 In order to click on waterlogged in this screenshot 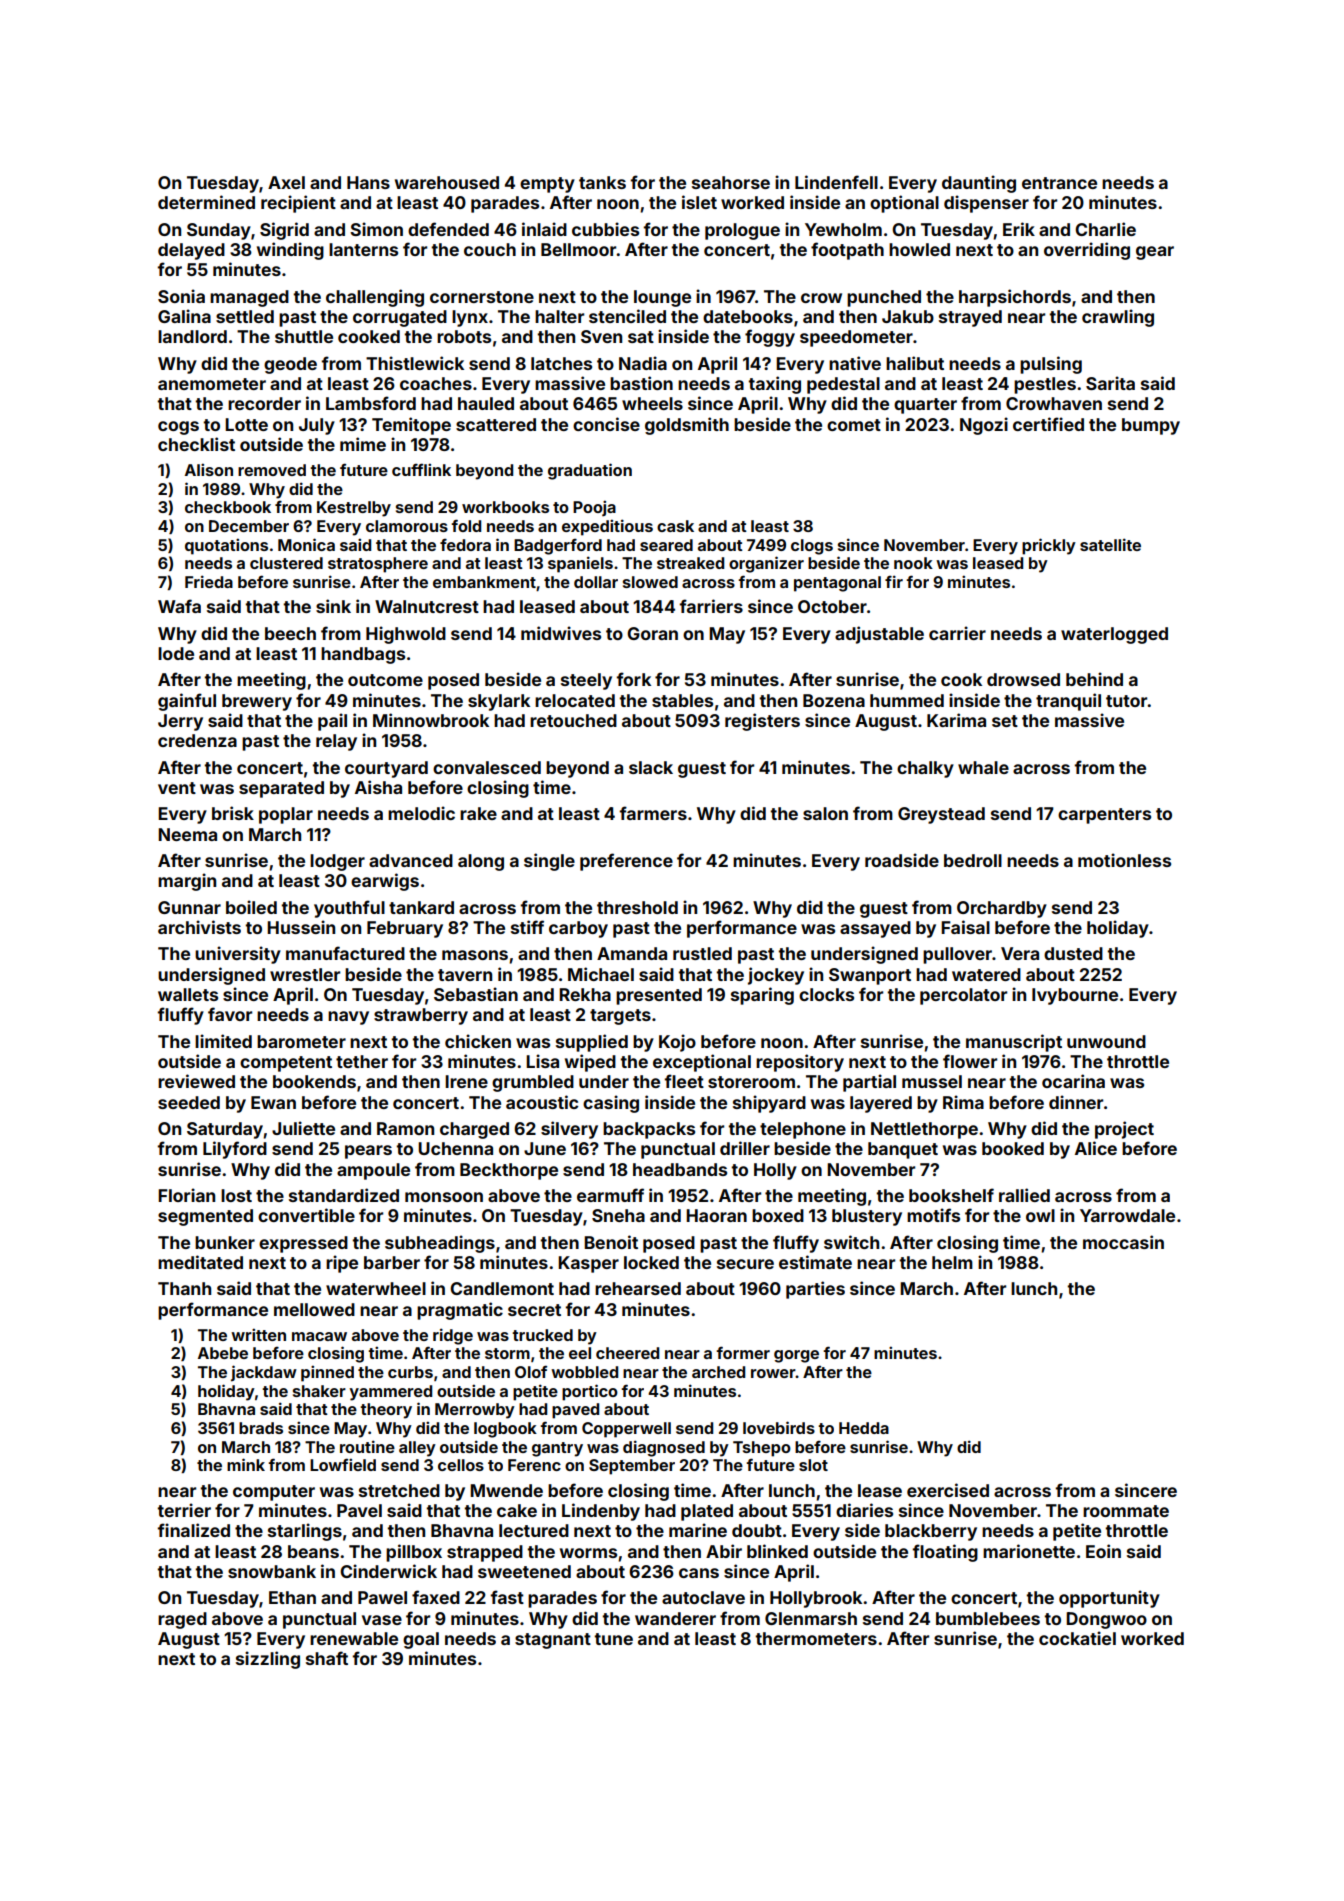, I will do `click(1114, 635)`.
